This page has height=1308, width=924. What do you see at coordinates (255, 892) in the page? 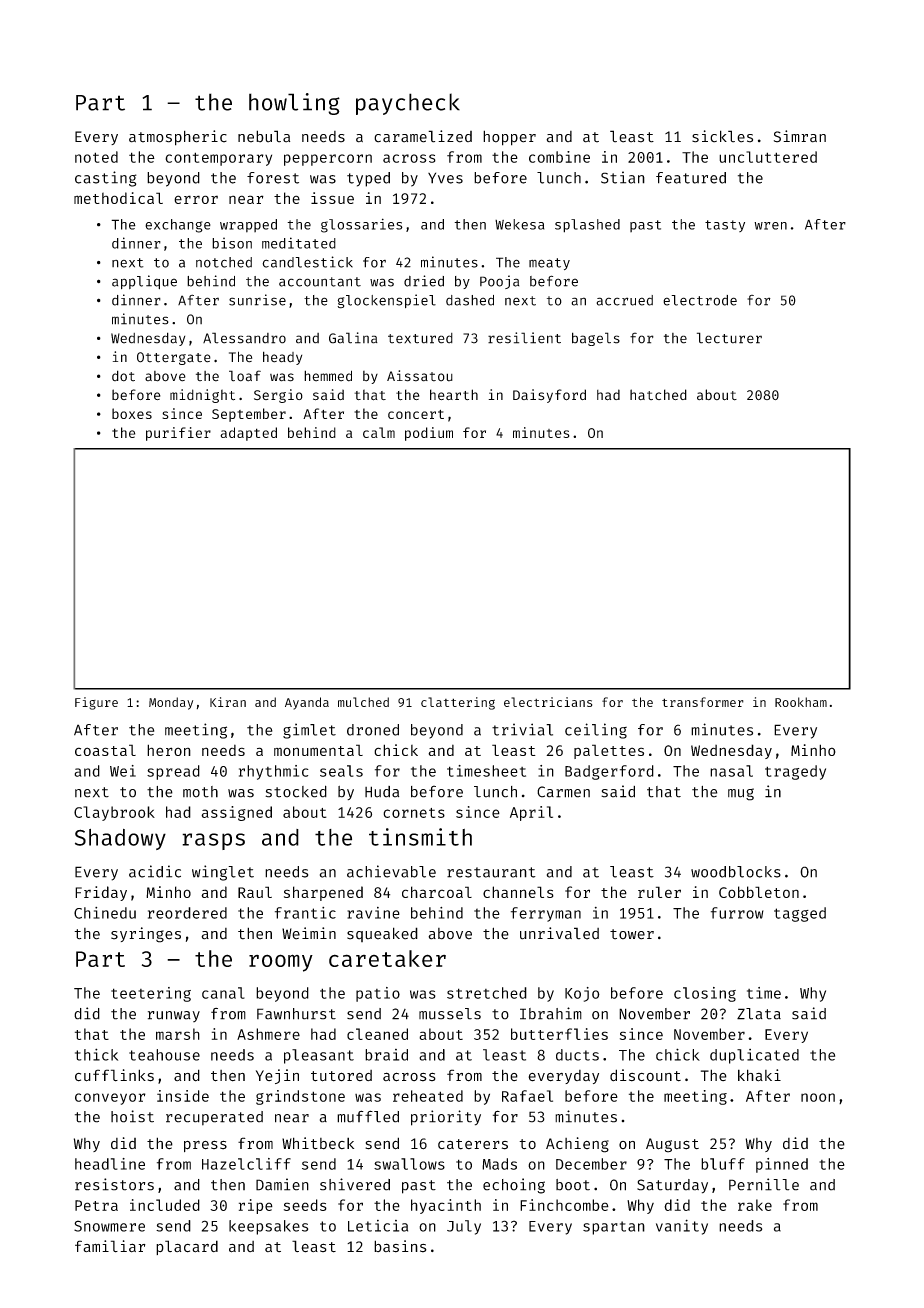
I see `Raul` at bounding box center [255, 892].
